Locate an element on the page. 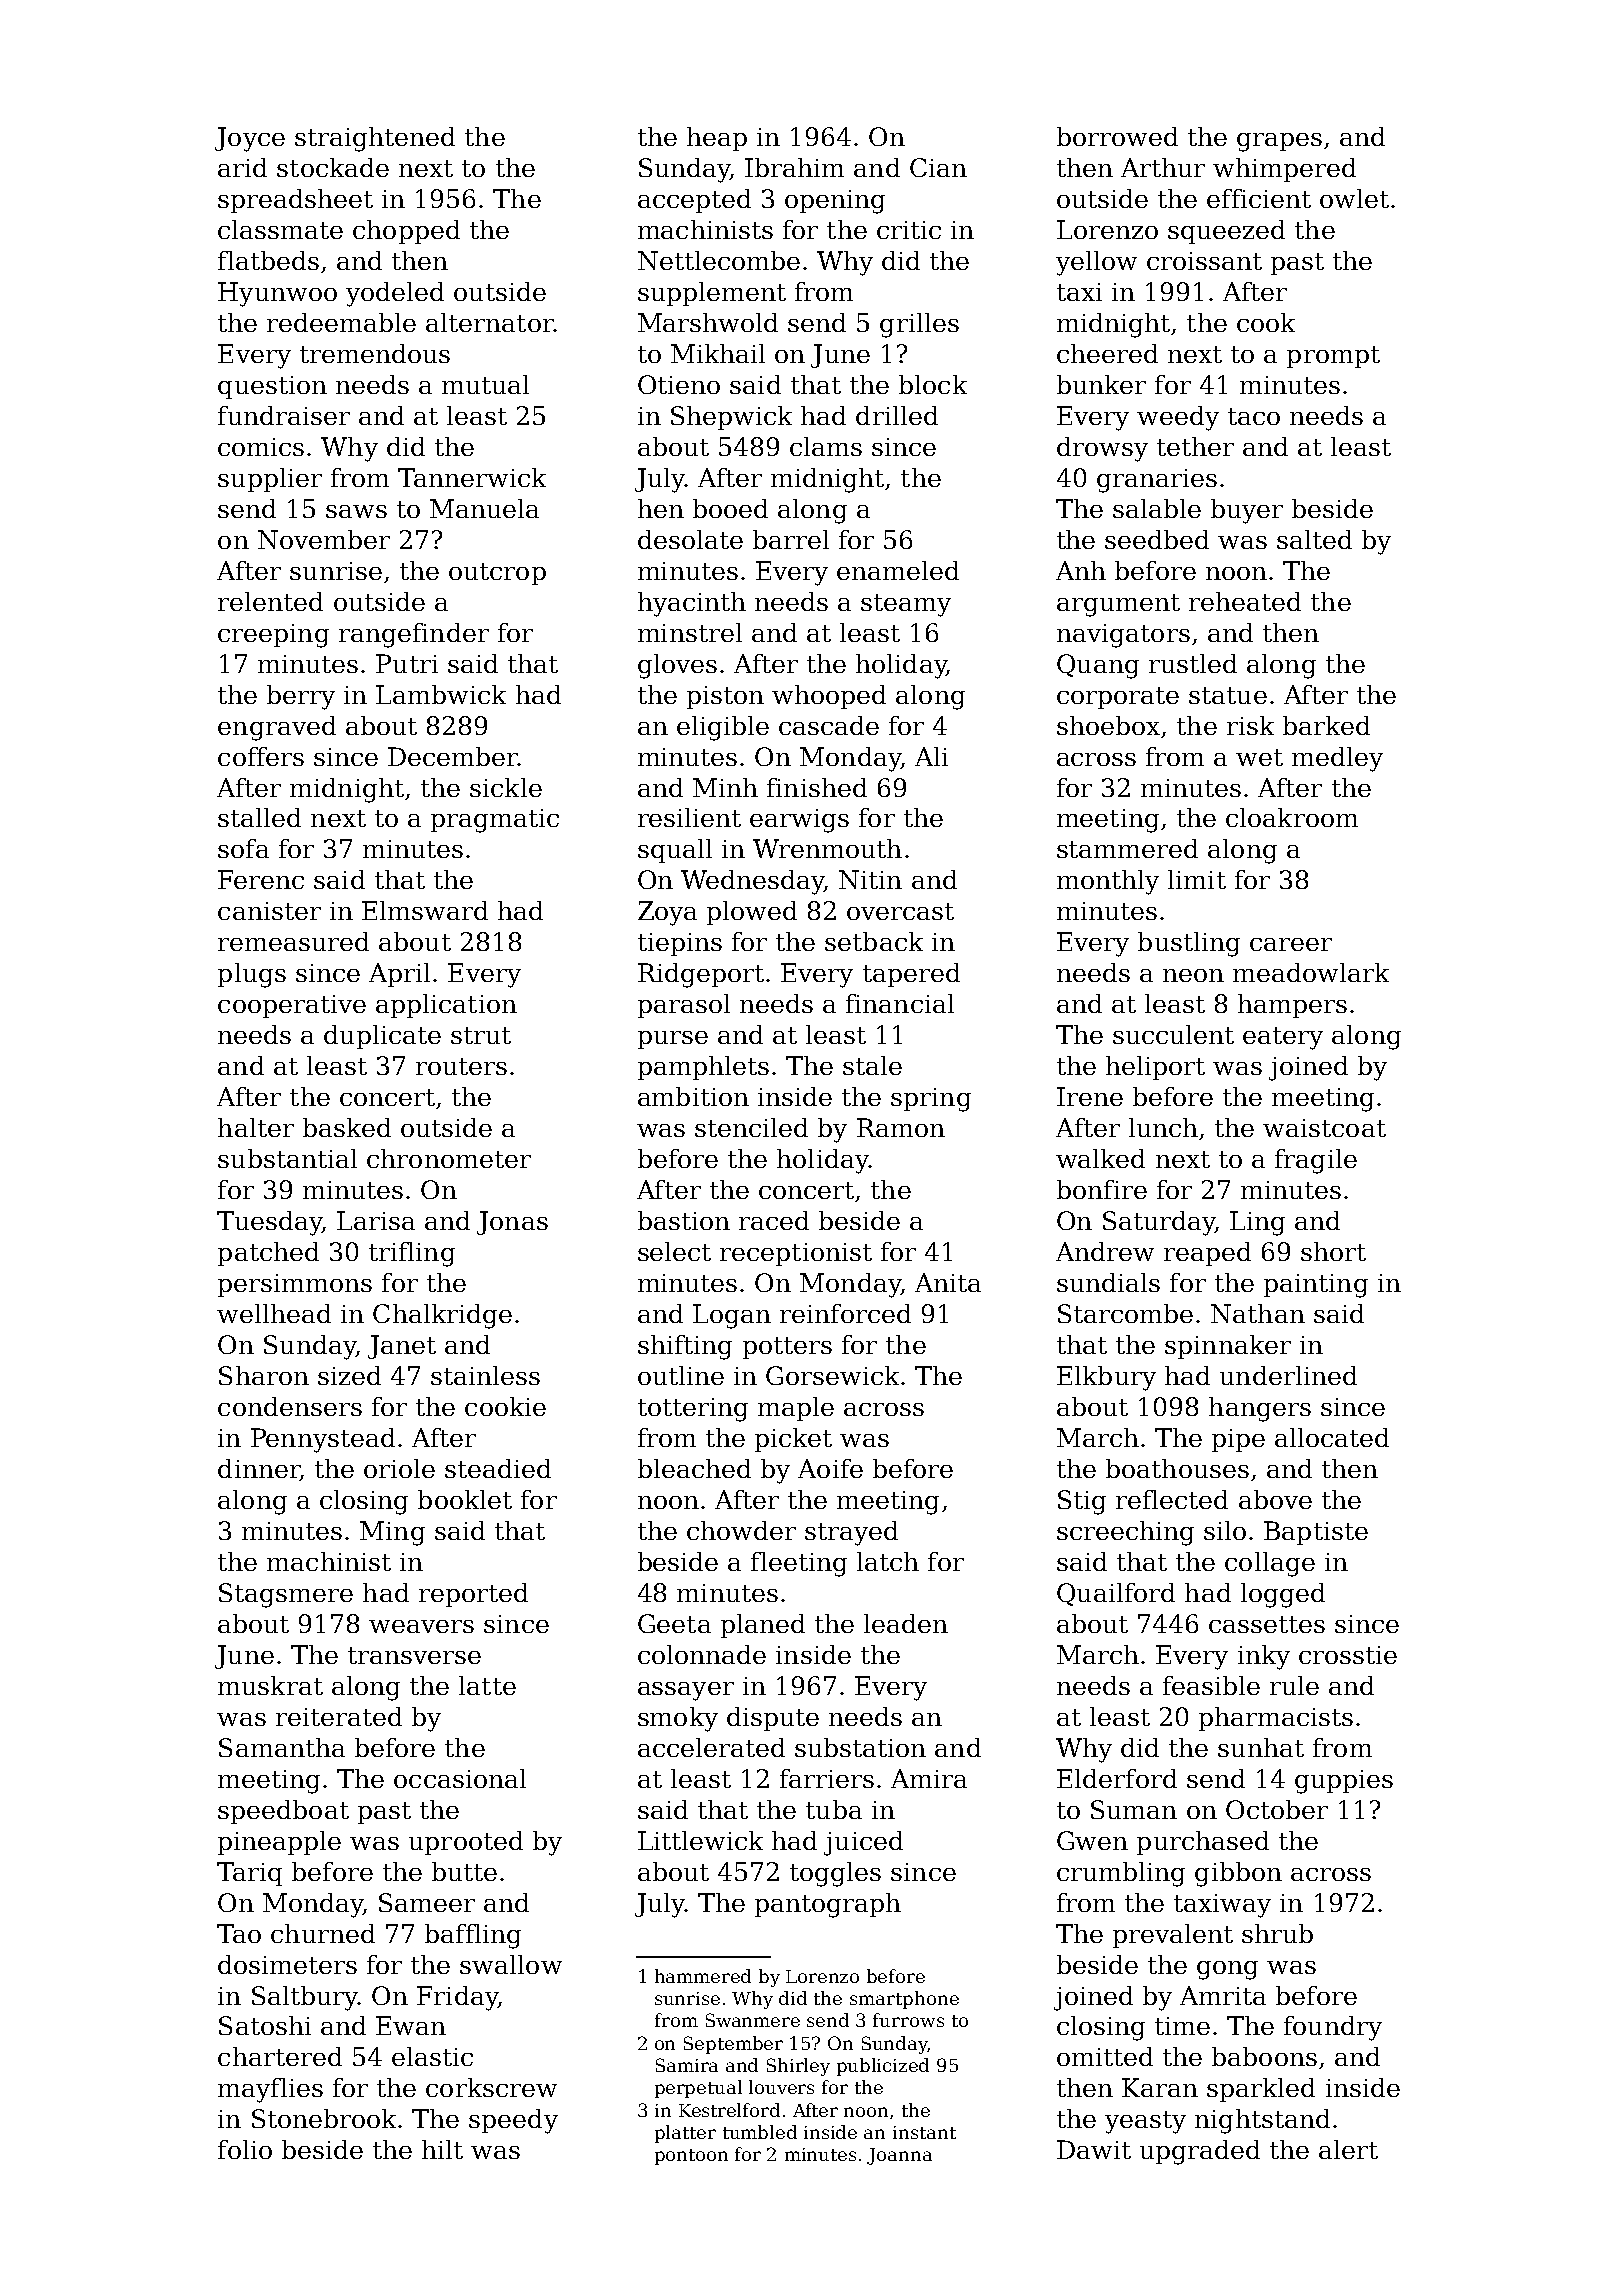 The image size is (1620, 2292). Ridgeport is located at coordinates (701, 975).
